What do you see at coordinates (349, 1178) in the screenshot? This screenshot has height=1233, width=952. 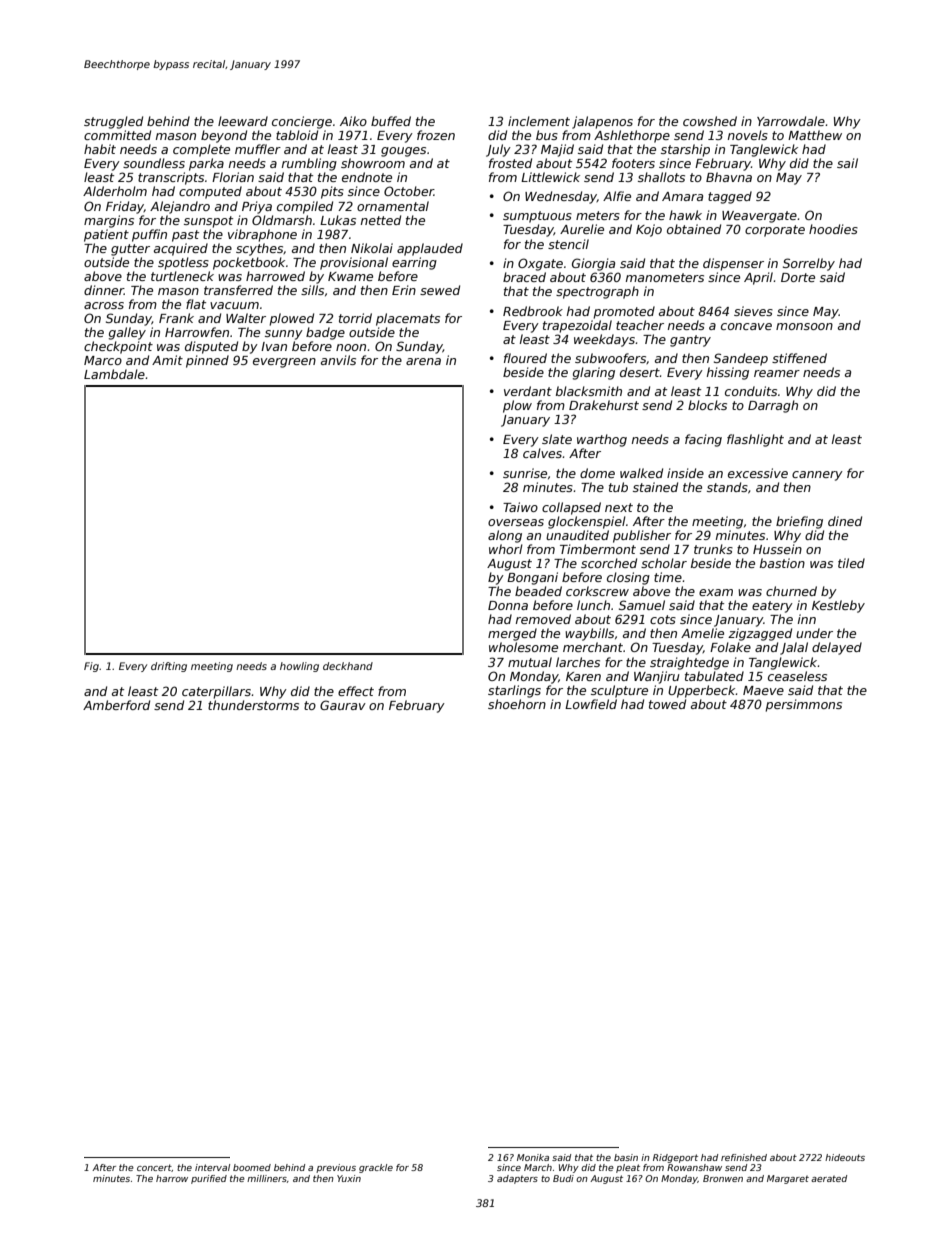 I see `Yuxin` at bounding box center [349, 1178].
